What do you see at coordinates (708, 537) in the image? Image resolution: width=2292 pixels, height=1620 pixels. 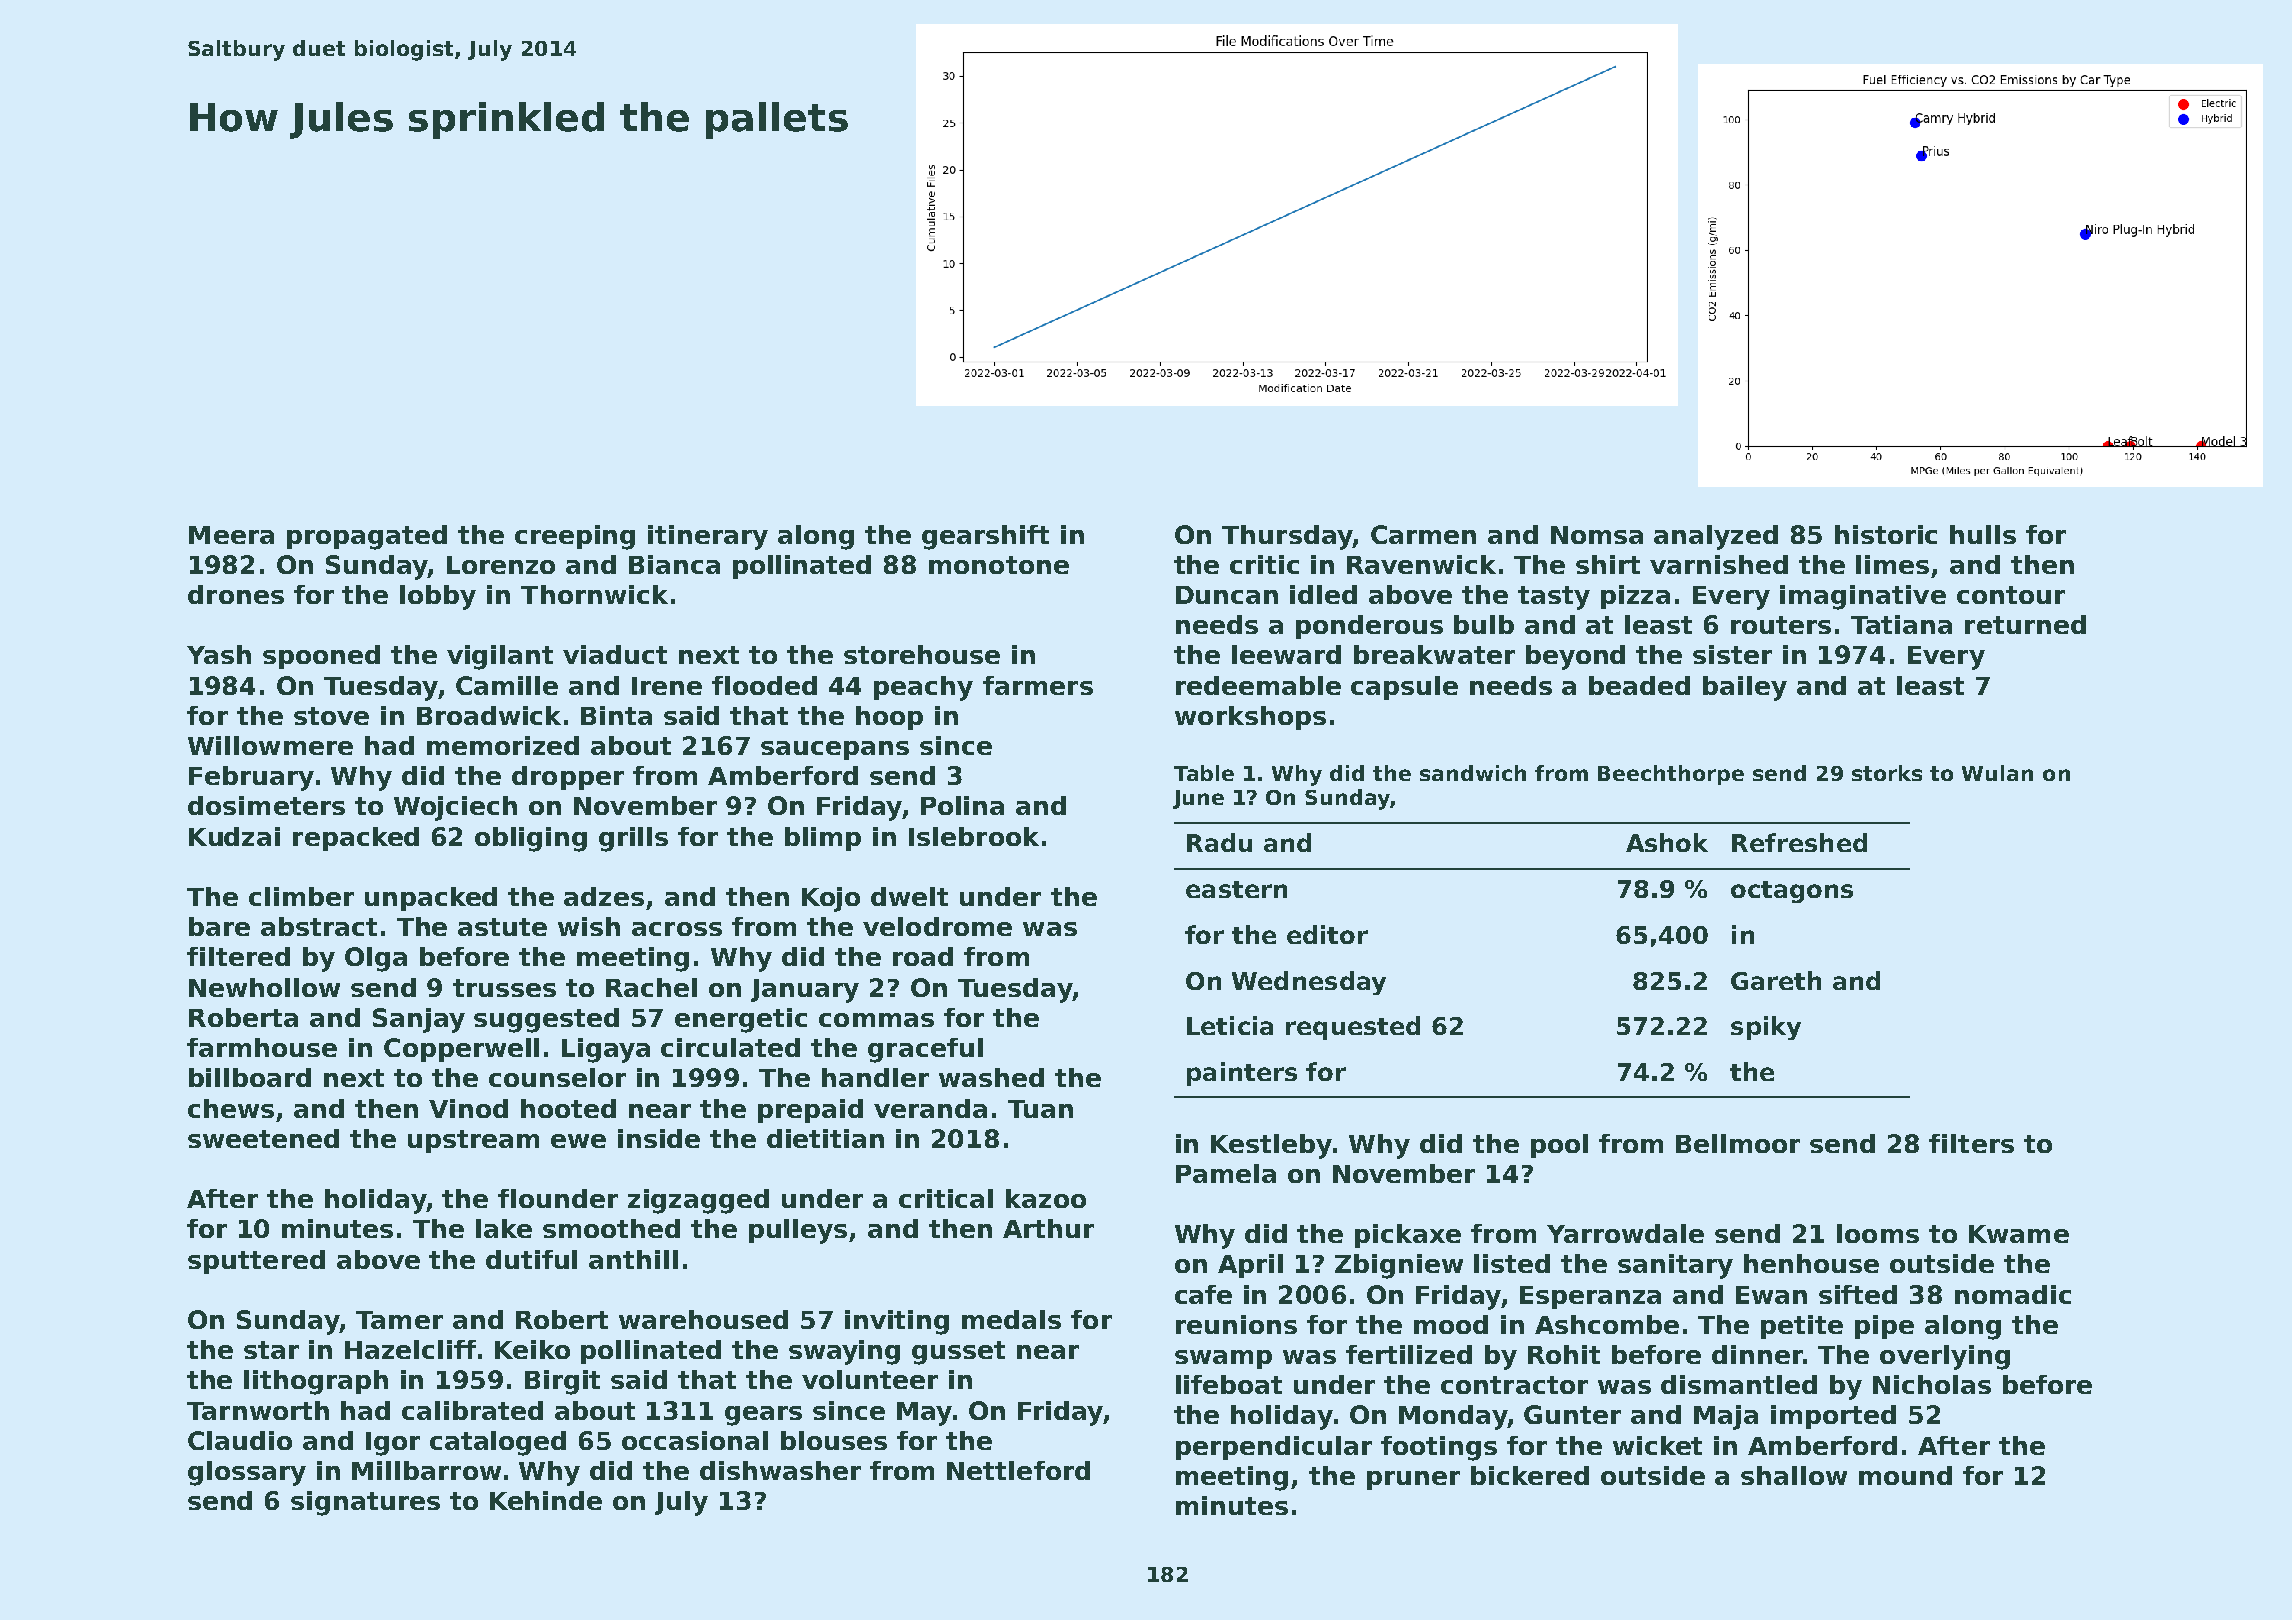 I see `itinerary` at bounding box center [708, 537].
